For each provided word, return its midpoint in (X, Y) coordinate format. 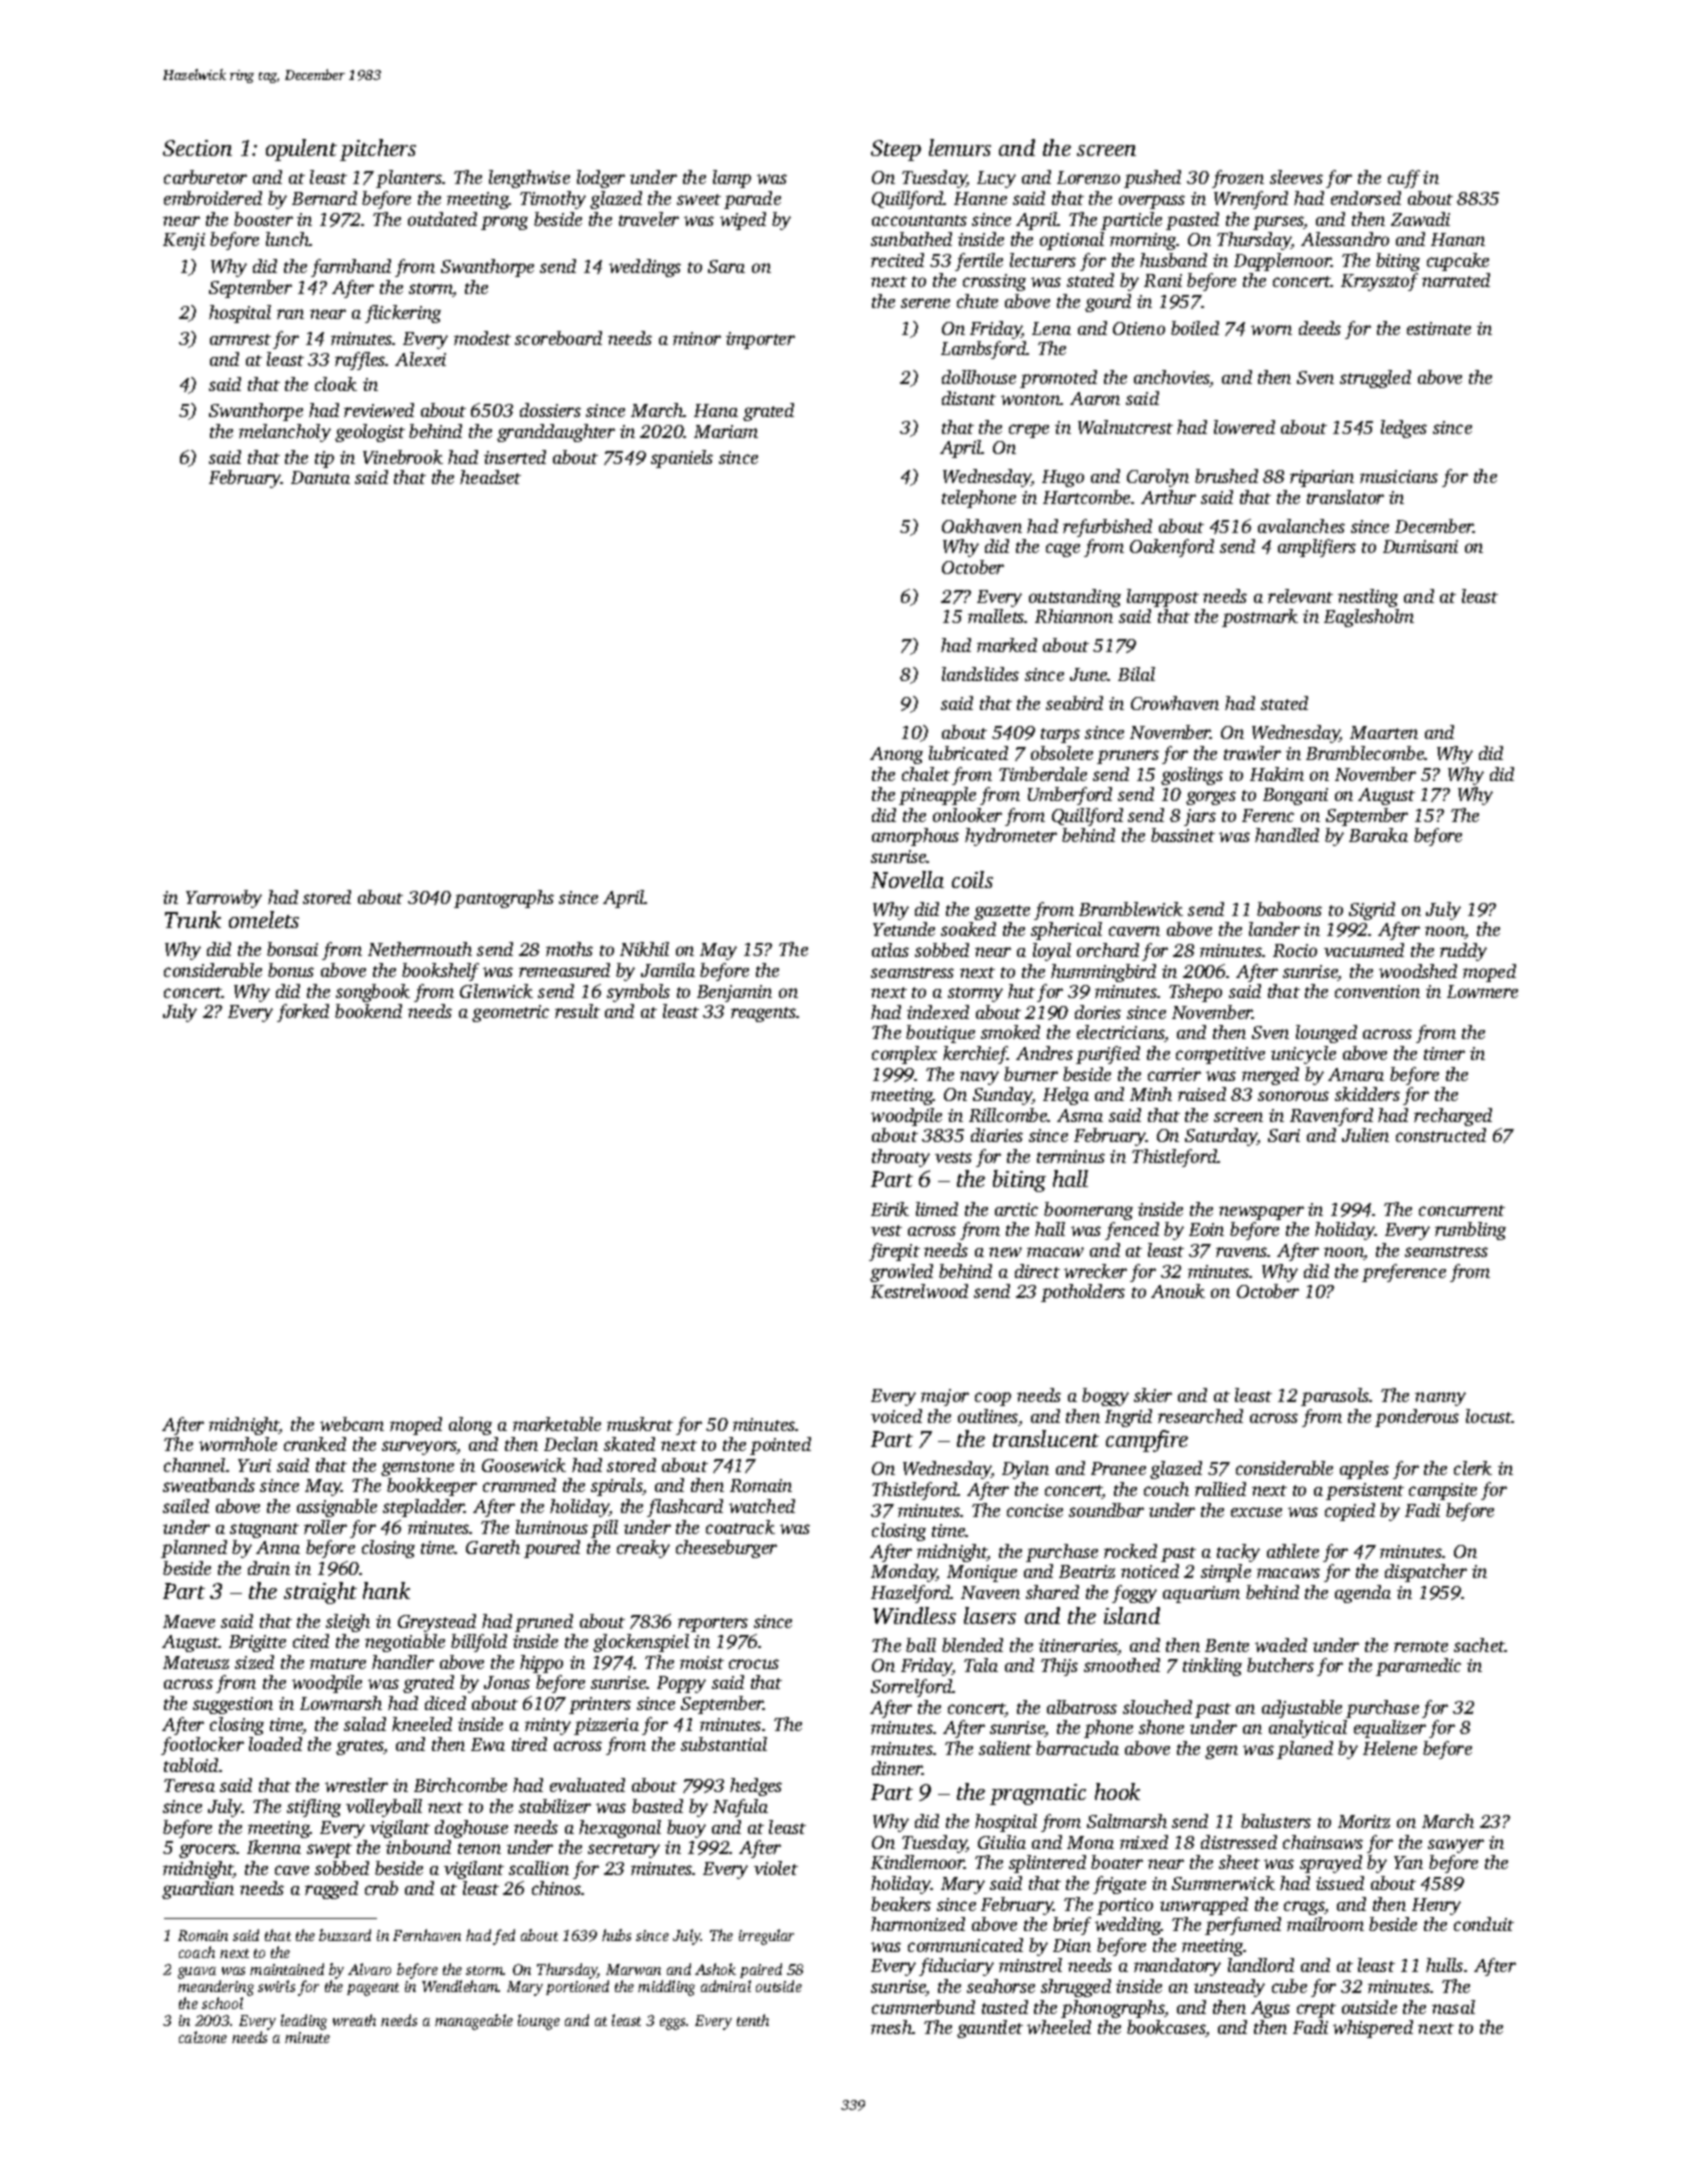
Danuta (320, 477)
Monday (904, 1573)
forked (303, 1013)
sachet (1479, 1645)
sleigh (348, 1623)
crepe (1029, 431)
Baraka (1378, 835)
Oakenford (1172, 548)
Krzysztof (1379, 282)
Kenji (184, 241)
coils (972, 879)
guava (197, 1973)
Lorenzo (1088, 177)
